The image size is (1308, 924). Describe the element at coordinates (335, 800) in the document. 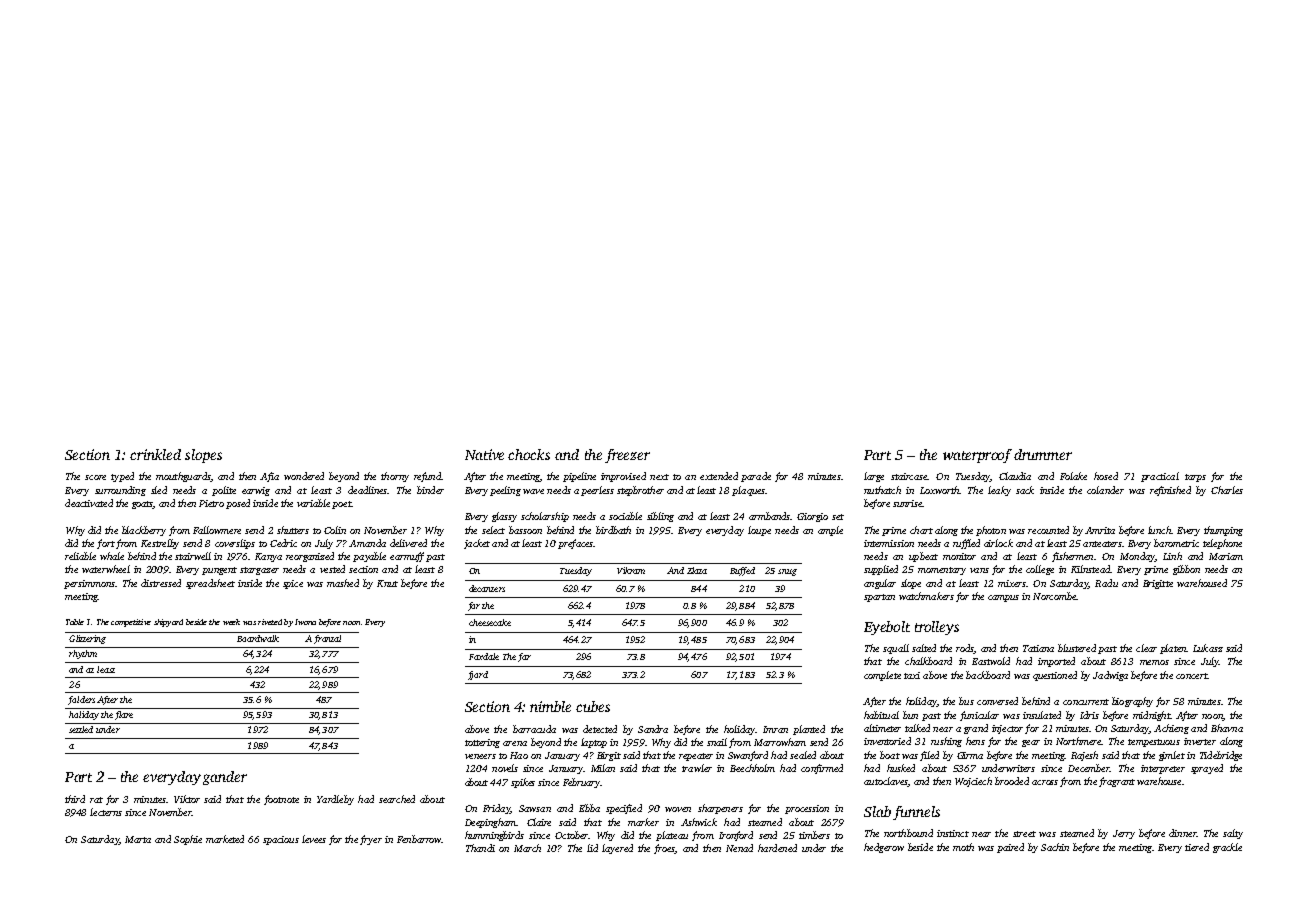

I see `Yardleby` at that location.
